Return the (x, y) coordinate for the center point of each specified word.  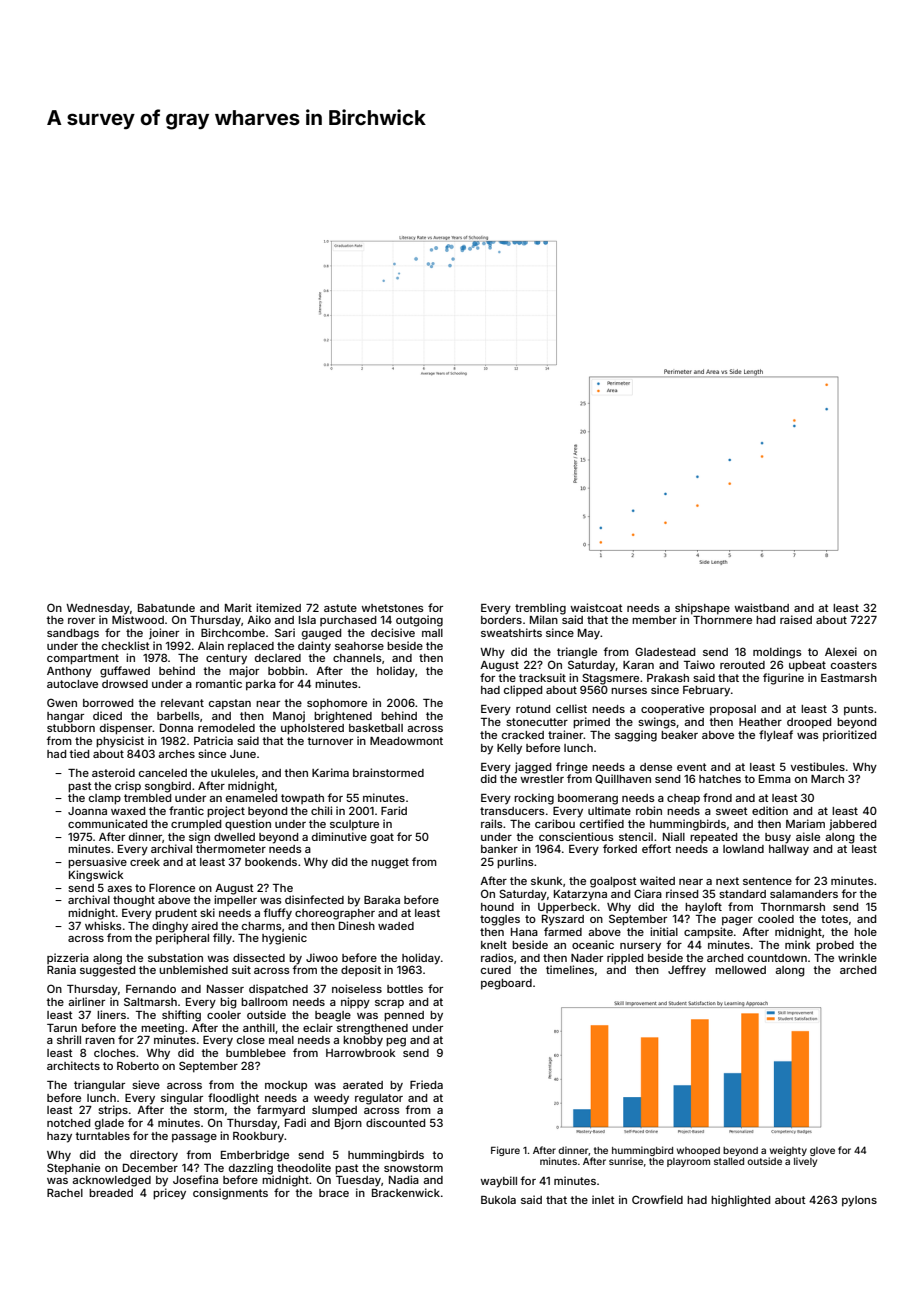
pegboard (506, 984)
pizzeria (68, 958)
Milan (544, 619)
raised (796, 619)
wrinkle (857, 957)
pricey (169, 1194)
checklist (126, 645)
